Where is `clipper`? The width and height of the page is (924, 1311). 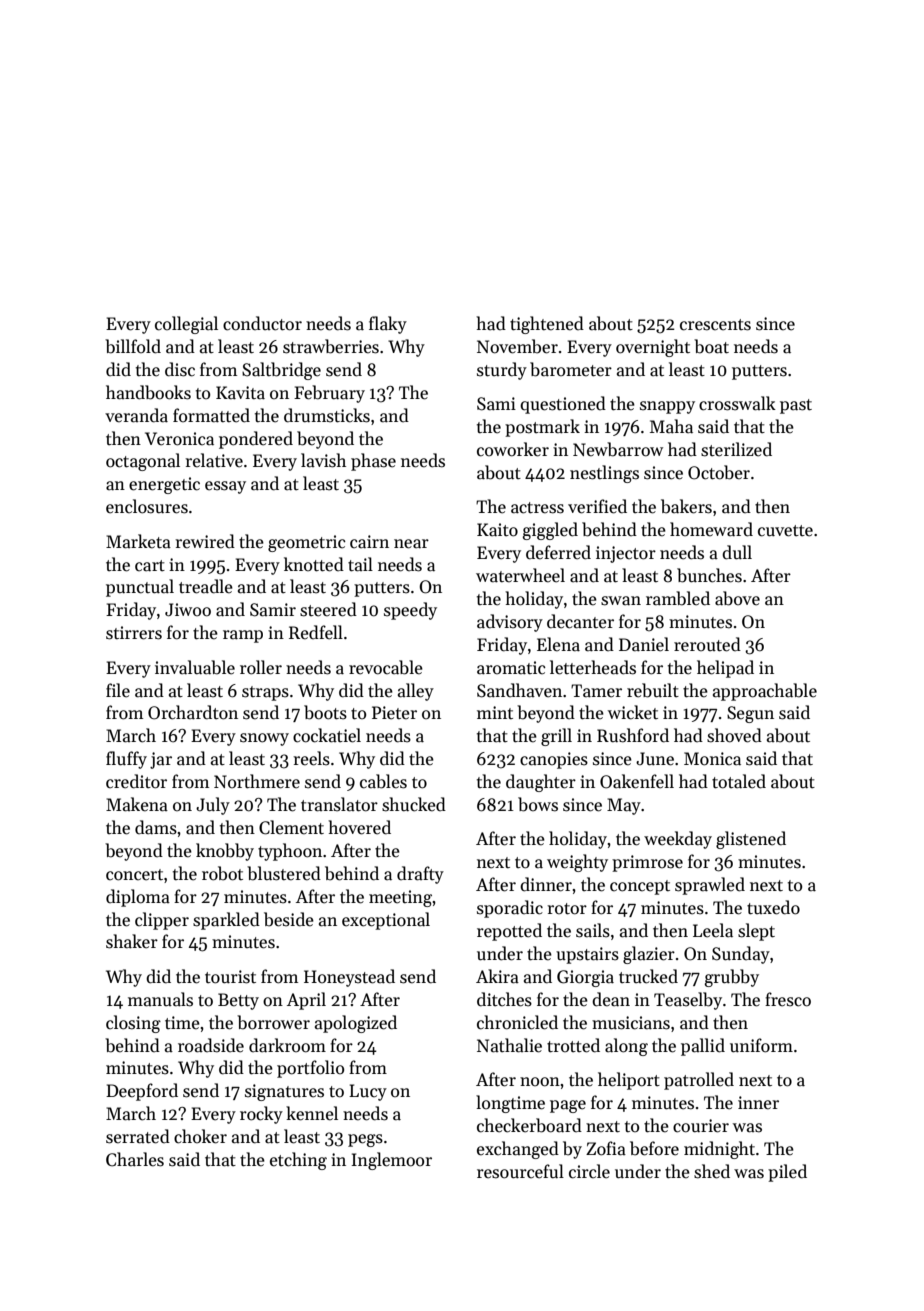 clipper is located at coordinates (162, 921).
